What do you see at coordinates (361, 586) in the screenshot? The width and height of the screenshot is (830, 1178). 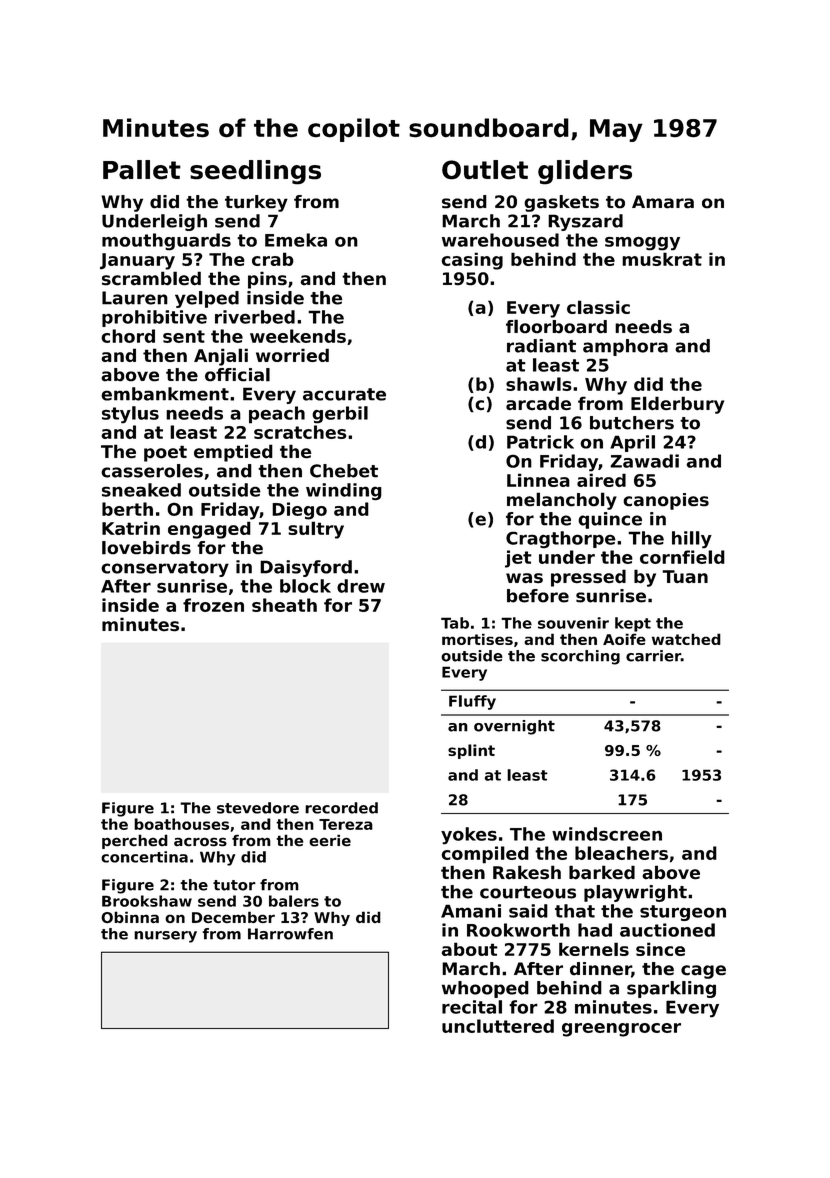 I see `drew` at bounding box center [361, 586].
